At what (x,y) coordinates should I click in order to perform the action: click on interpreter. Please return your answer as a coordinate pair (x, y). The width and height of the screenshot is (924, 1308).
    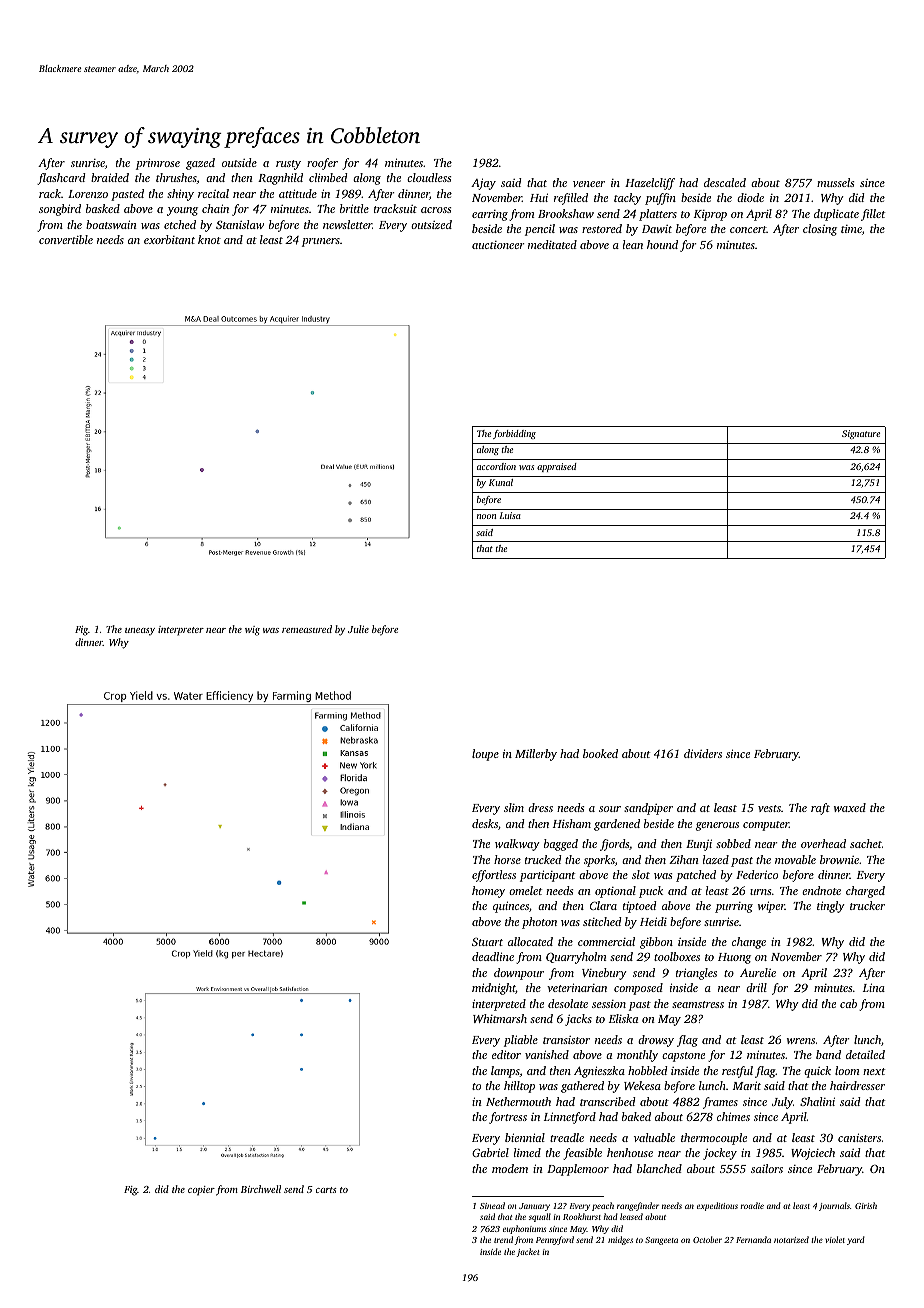
    Looking at the image, I should click on (181, 631).
